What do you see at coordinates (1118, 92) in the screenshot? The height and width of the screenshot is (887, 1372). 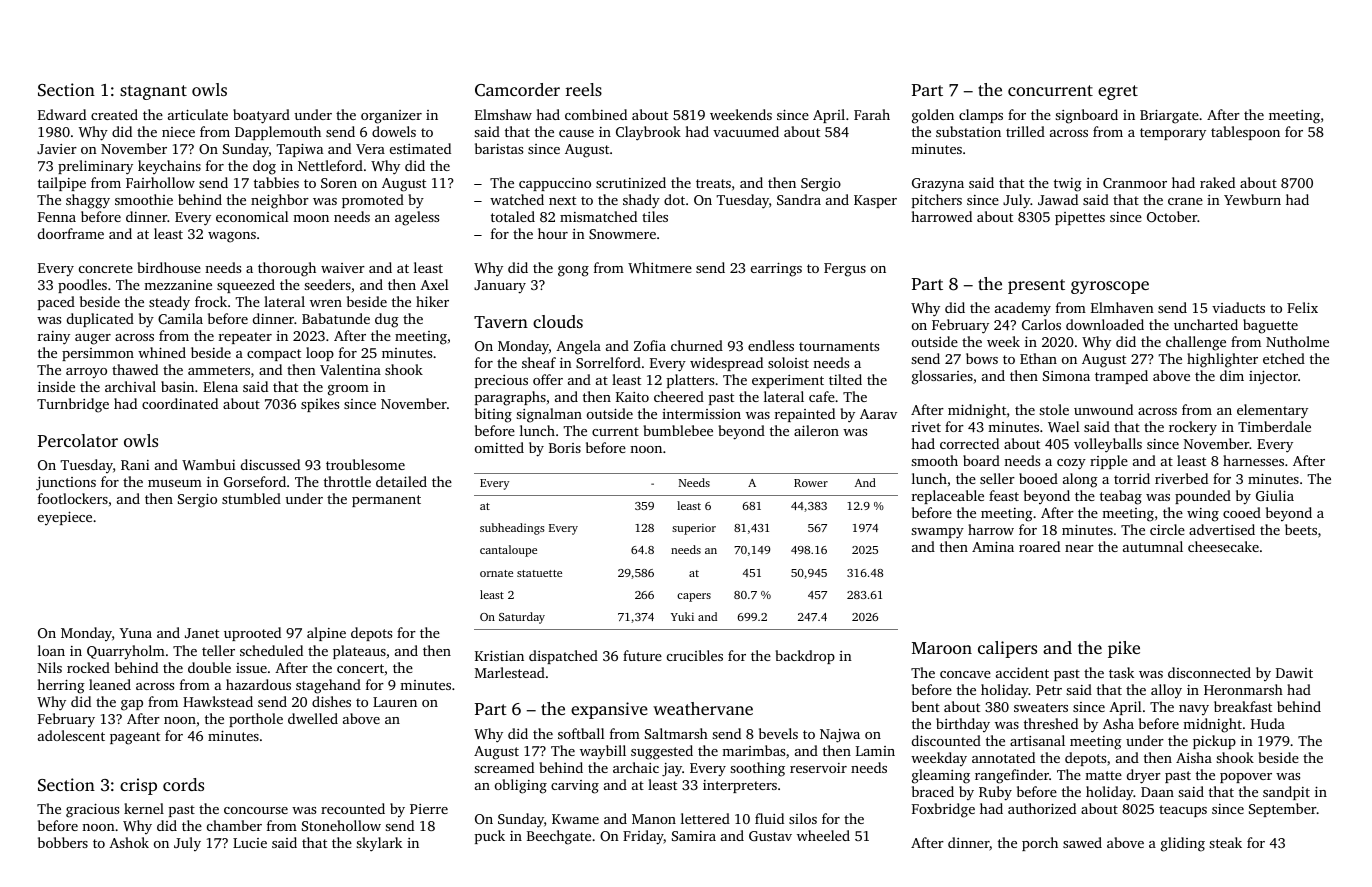 I see `egret` at bounding box center [1118, 92].
